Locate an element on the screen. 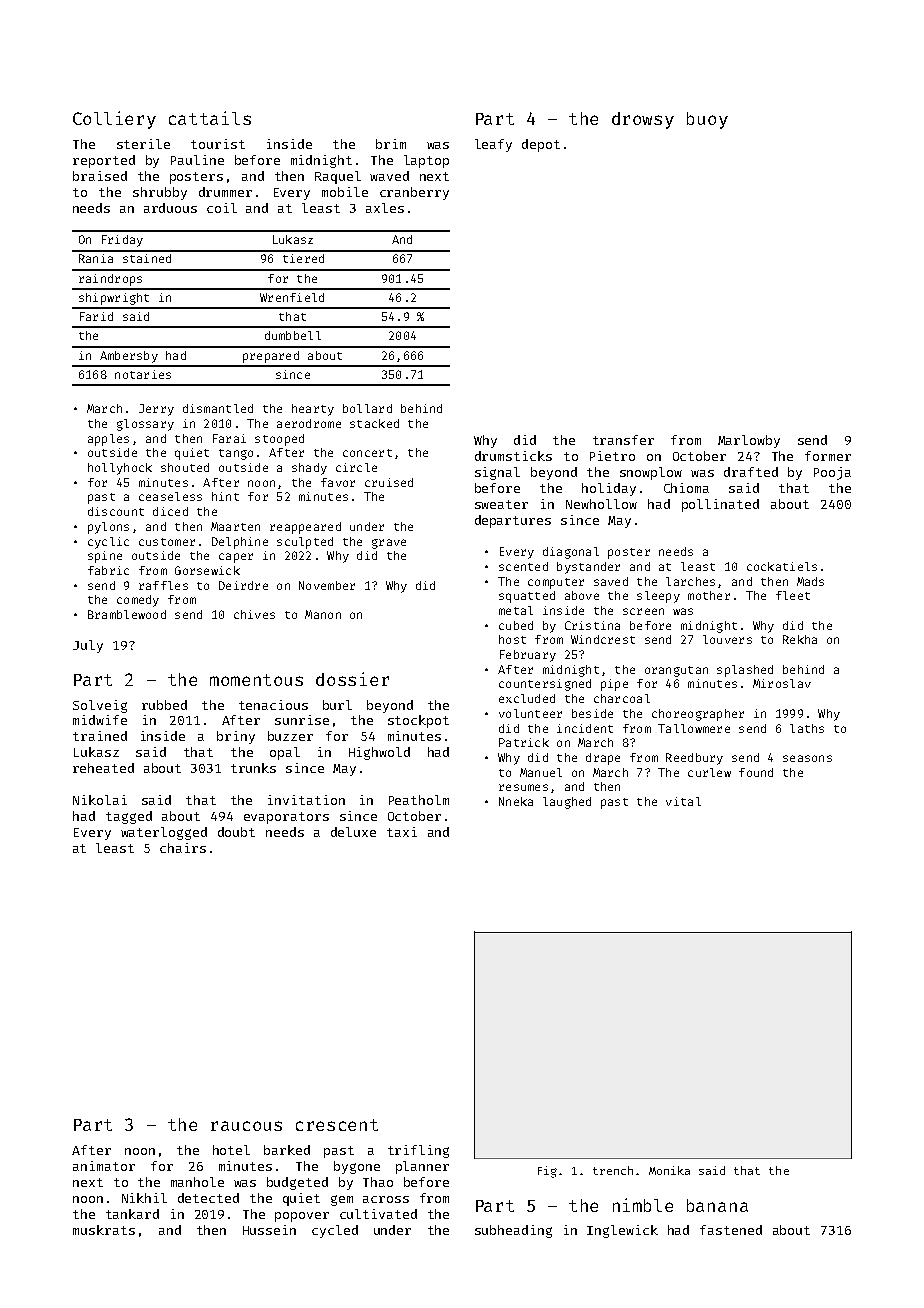 Image resolution: width=924 pixels, height=1308 pixels. buoy is located at coordinates (707, 120).
